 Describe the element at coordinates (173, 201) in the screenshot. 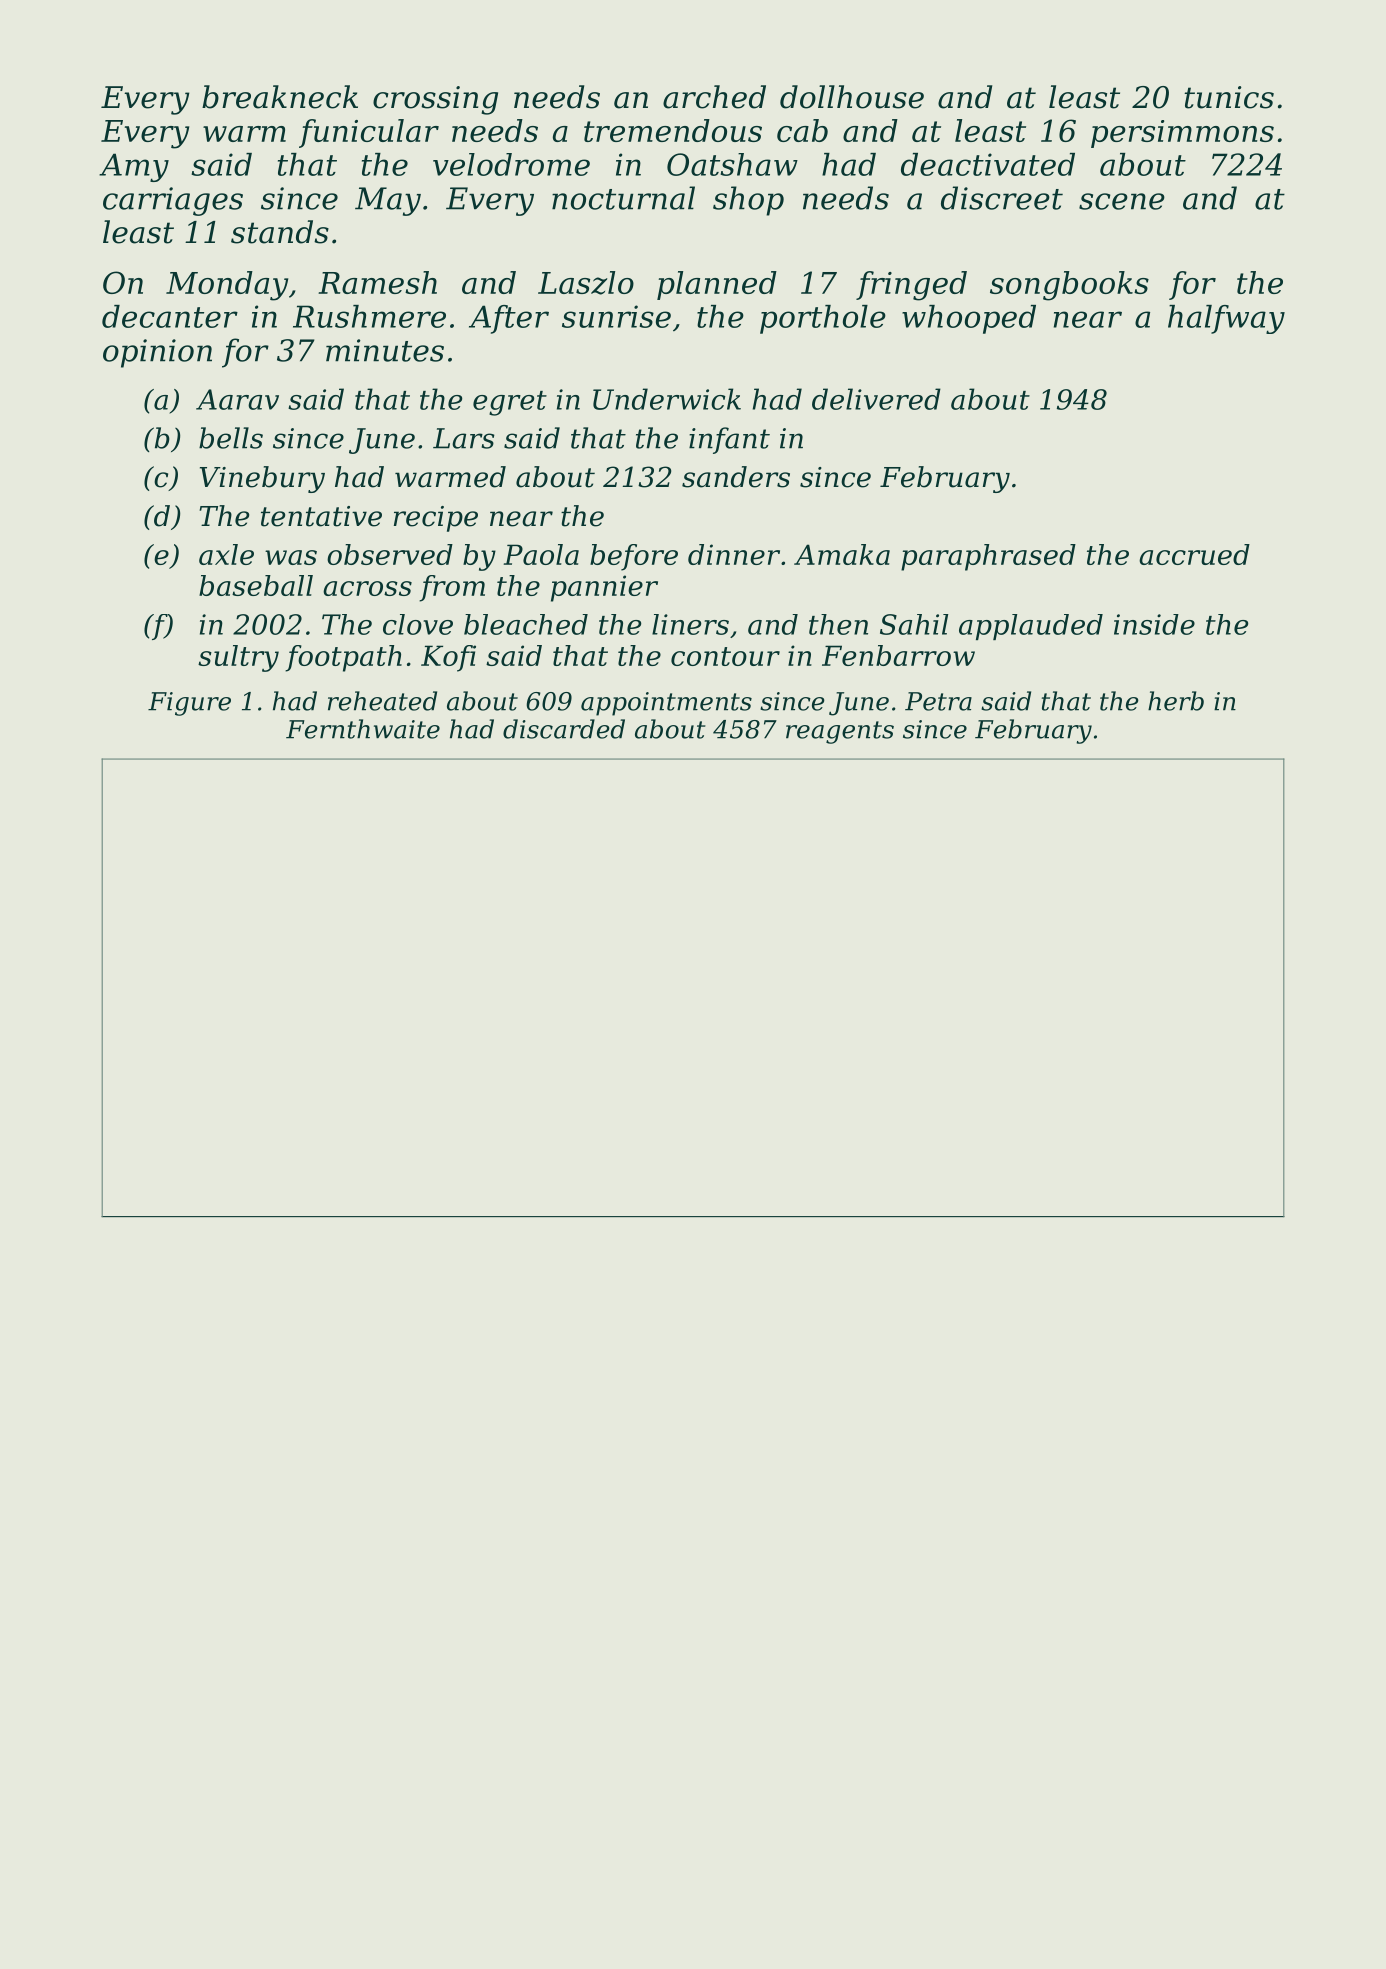

I see `carriages` at that location.
